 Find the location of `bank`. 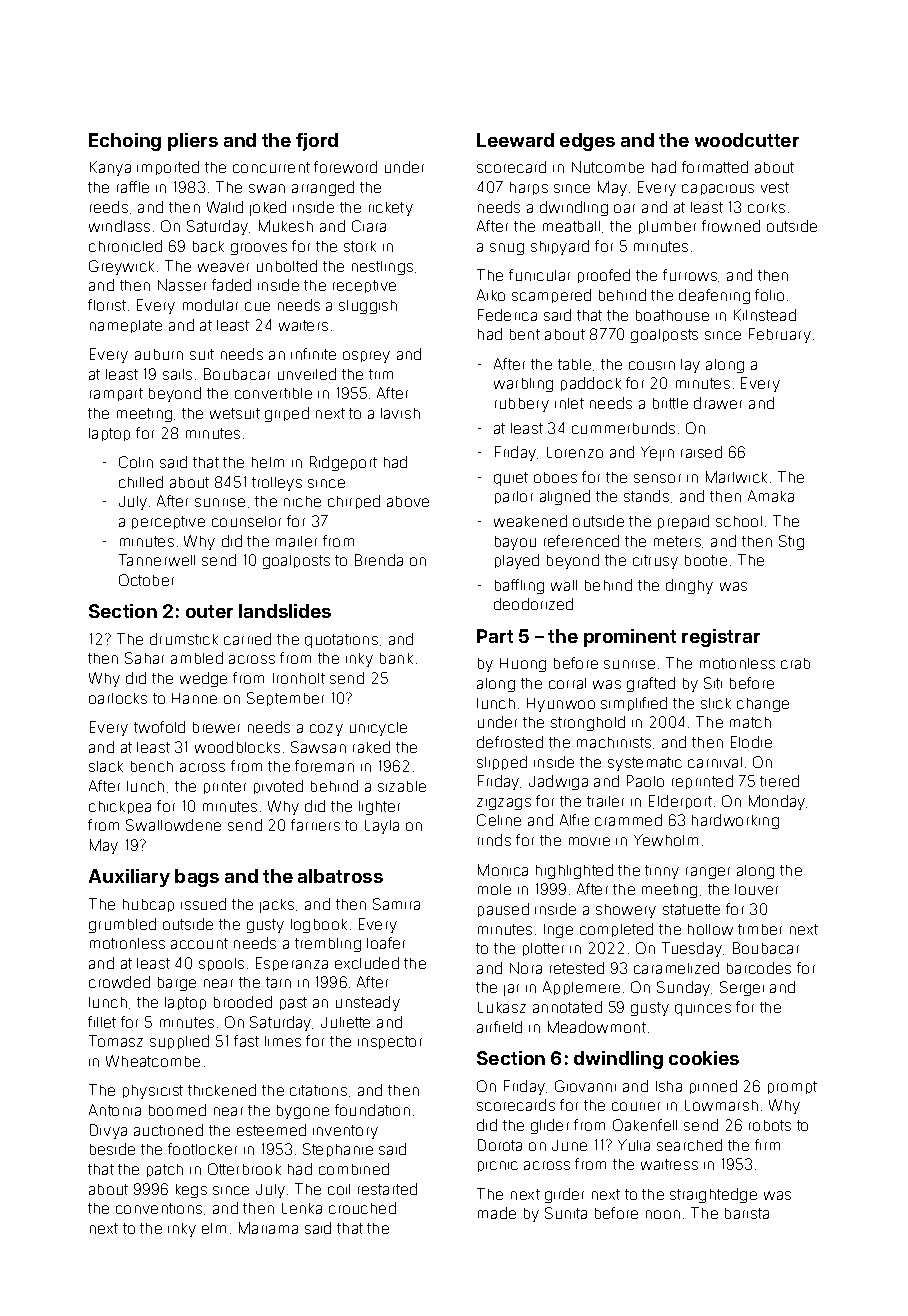

bank is located at coordinates (396, 658).
